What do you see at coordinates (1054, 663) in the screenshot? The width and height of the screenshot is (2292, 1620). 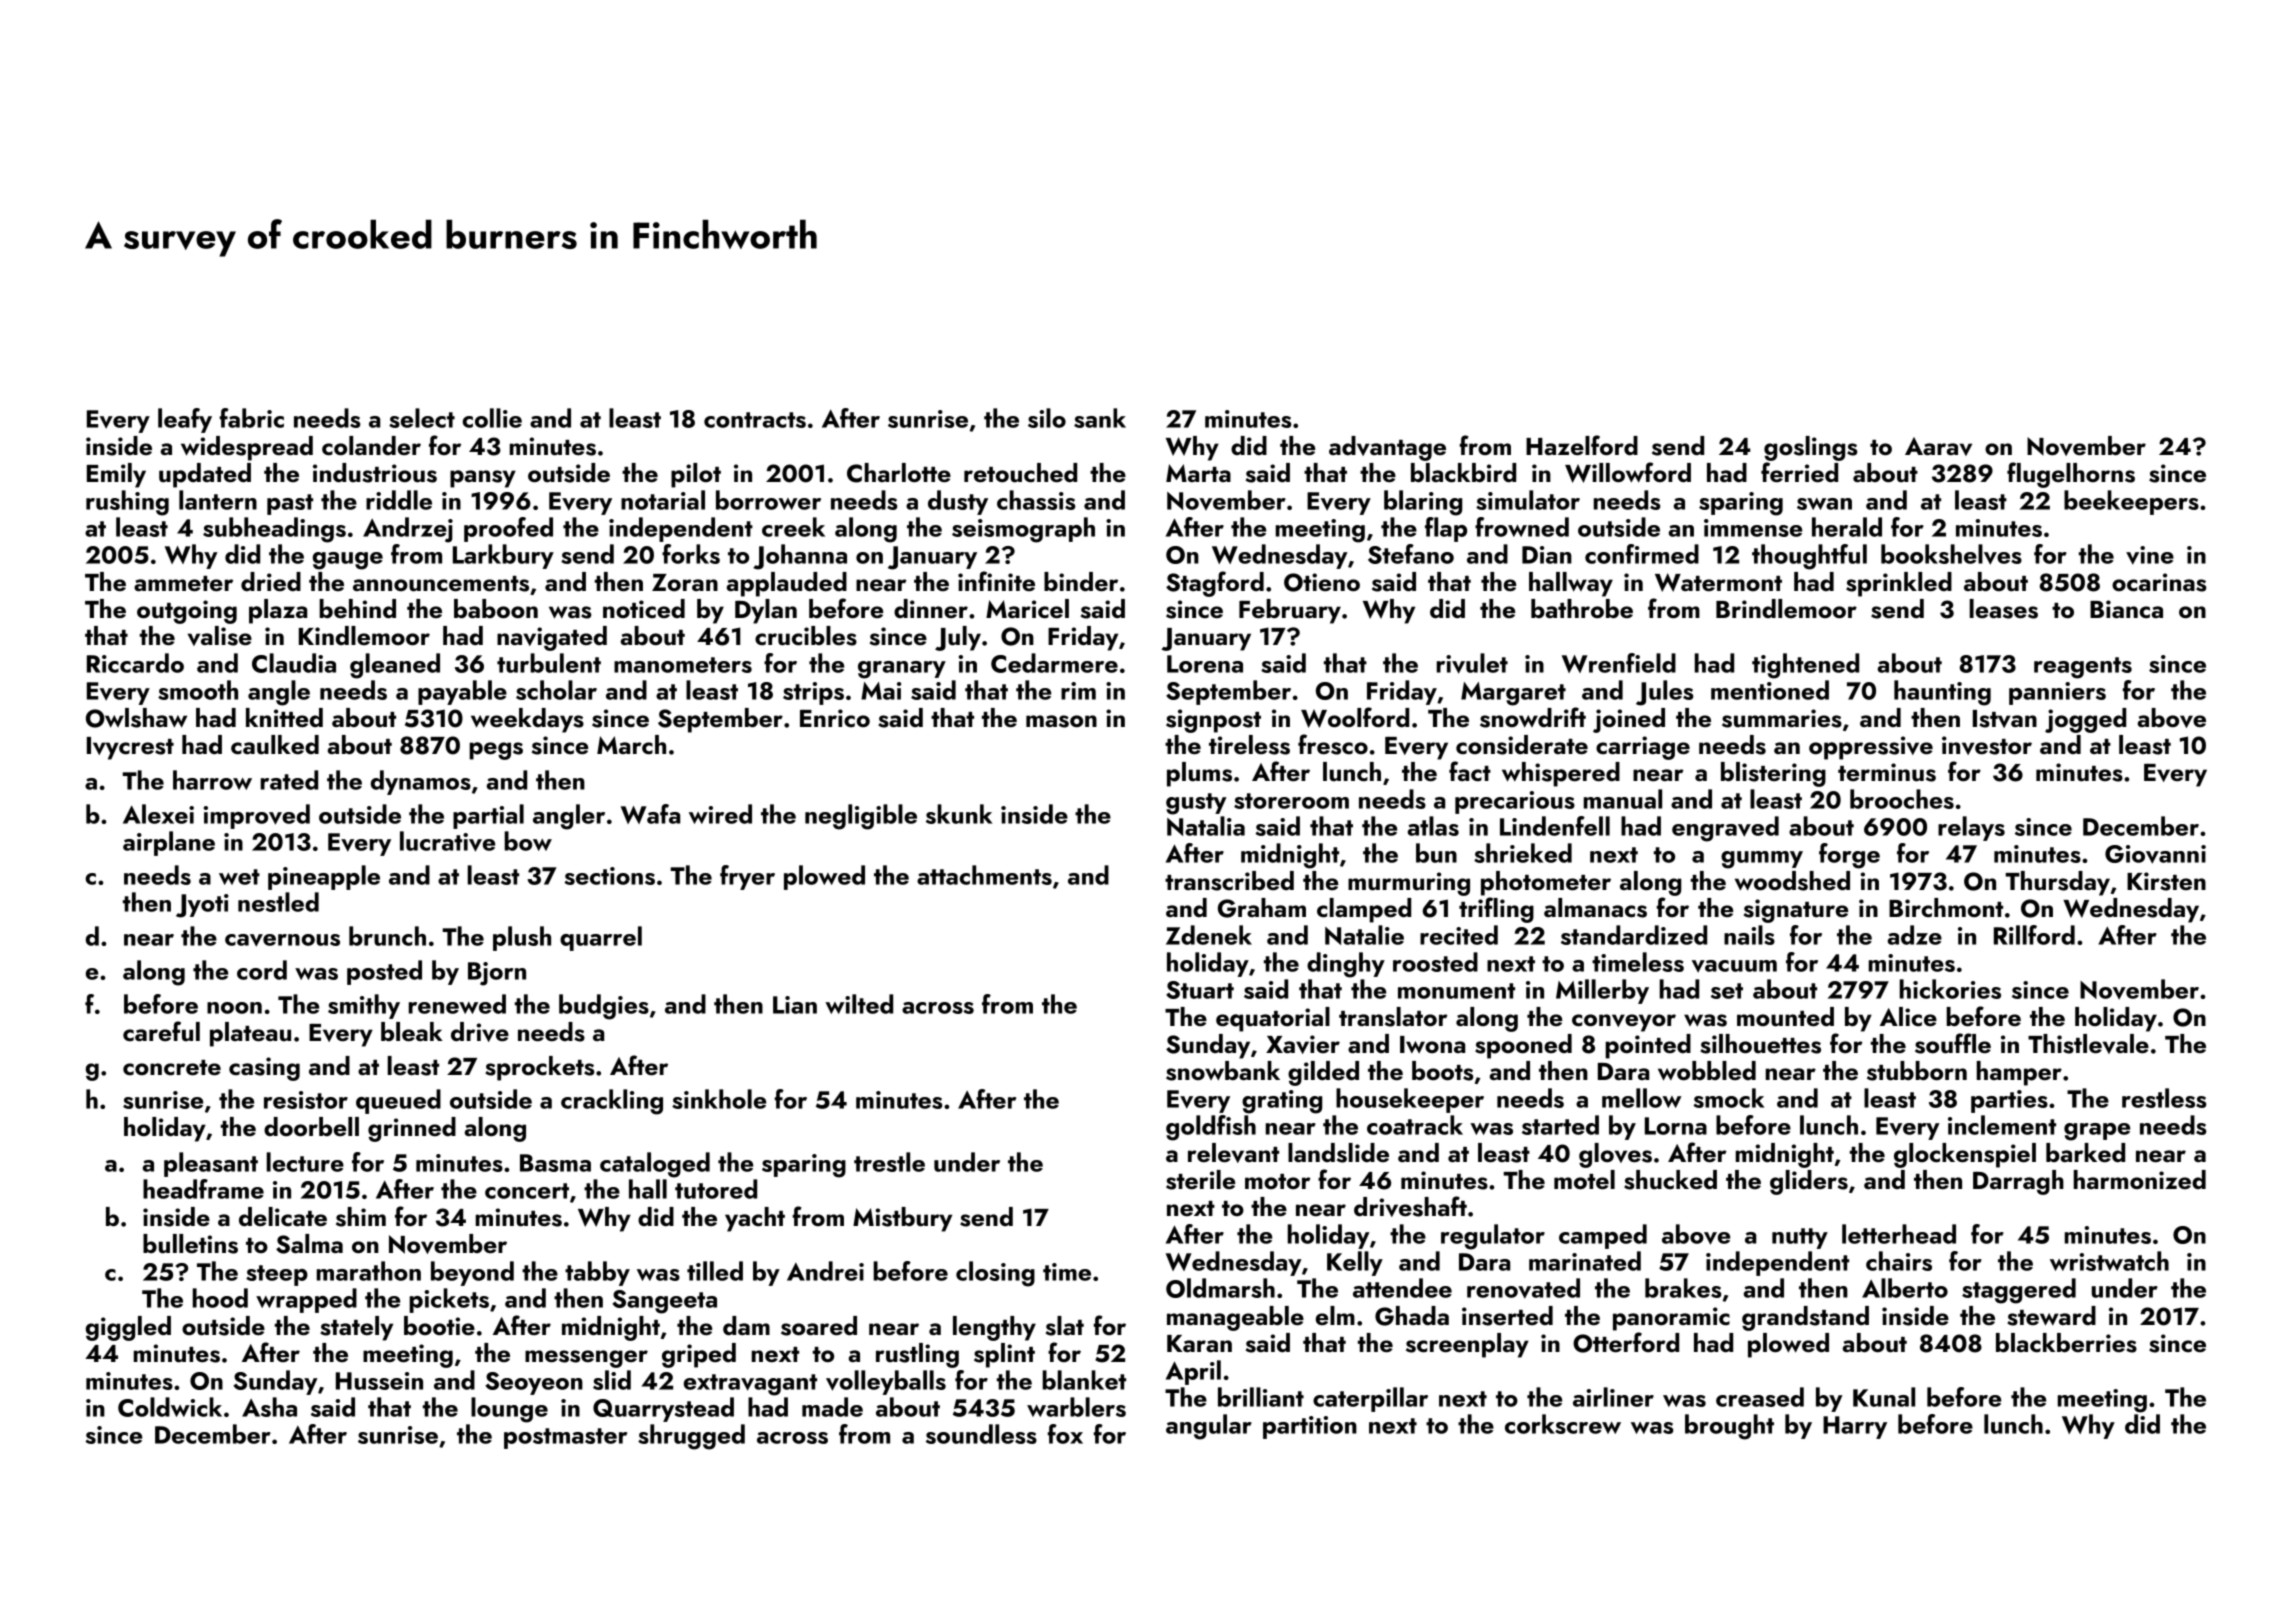 I see `Cedarmere` at bounding box center [1054, 663].
